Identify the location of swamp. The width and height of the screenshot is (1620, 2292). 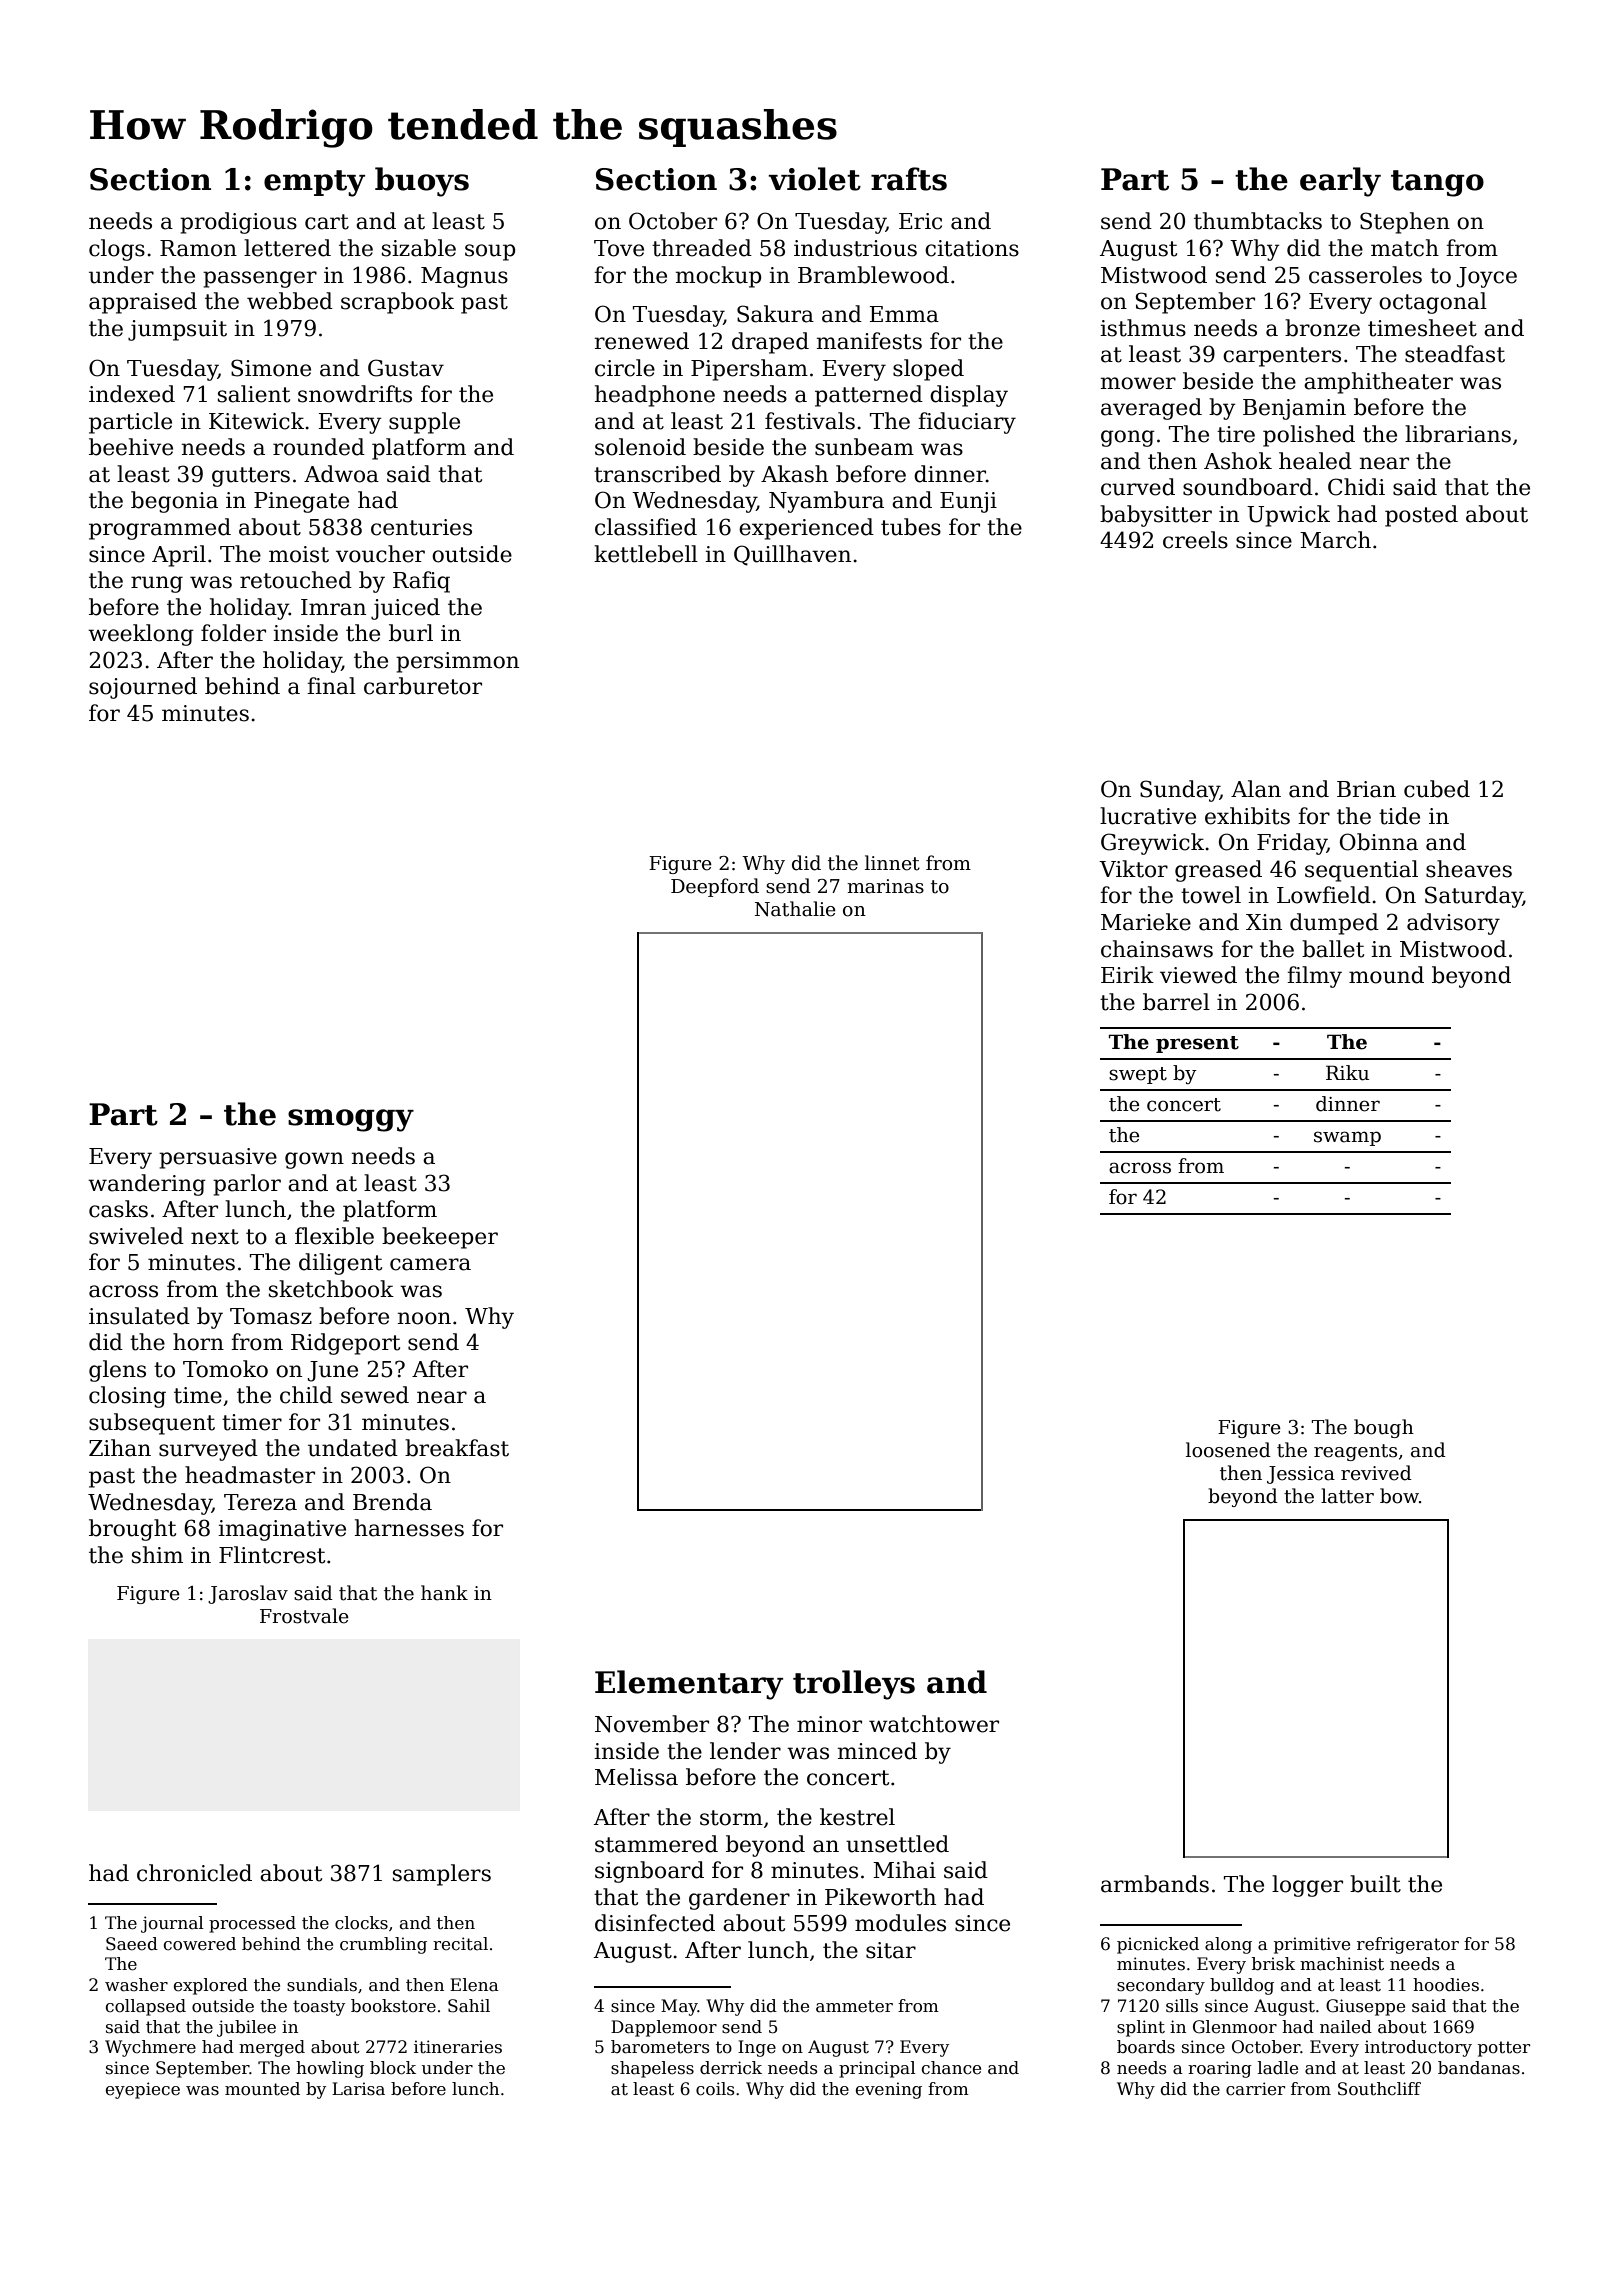
(1347, 1138).
